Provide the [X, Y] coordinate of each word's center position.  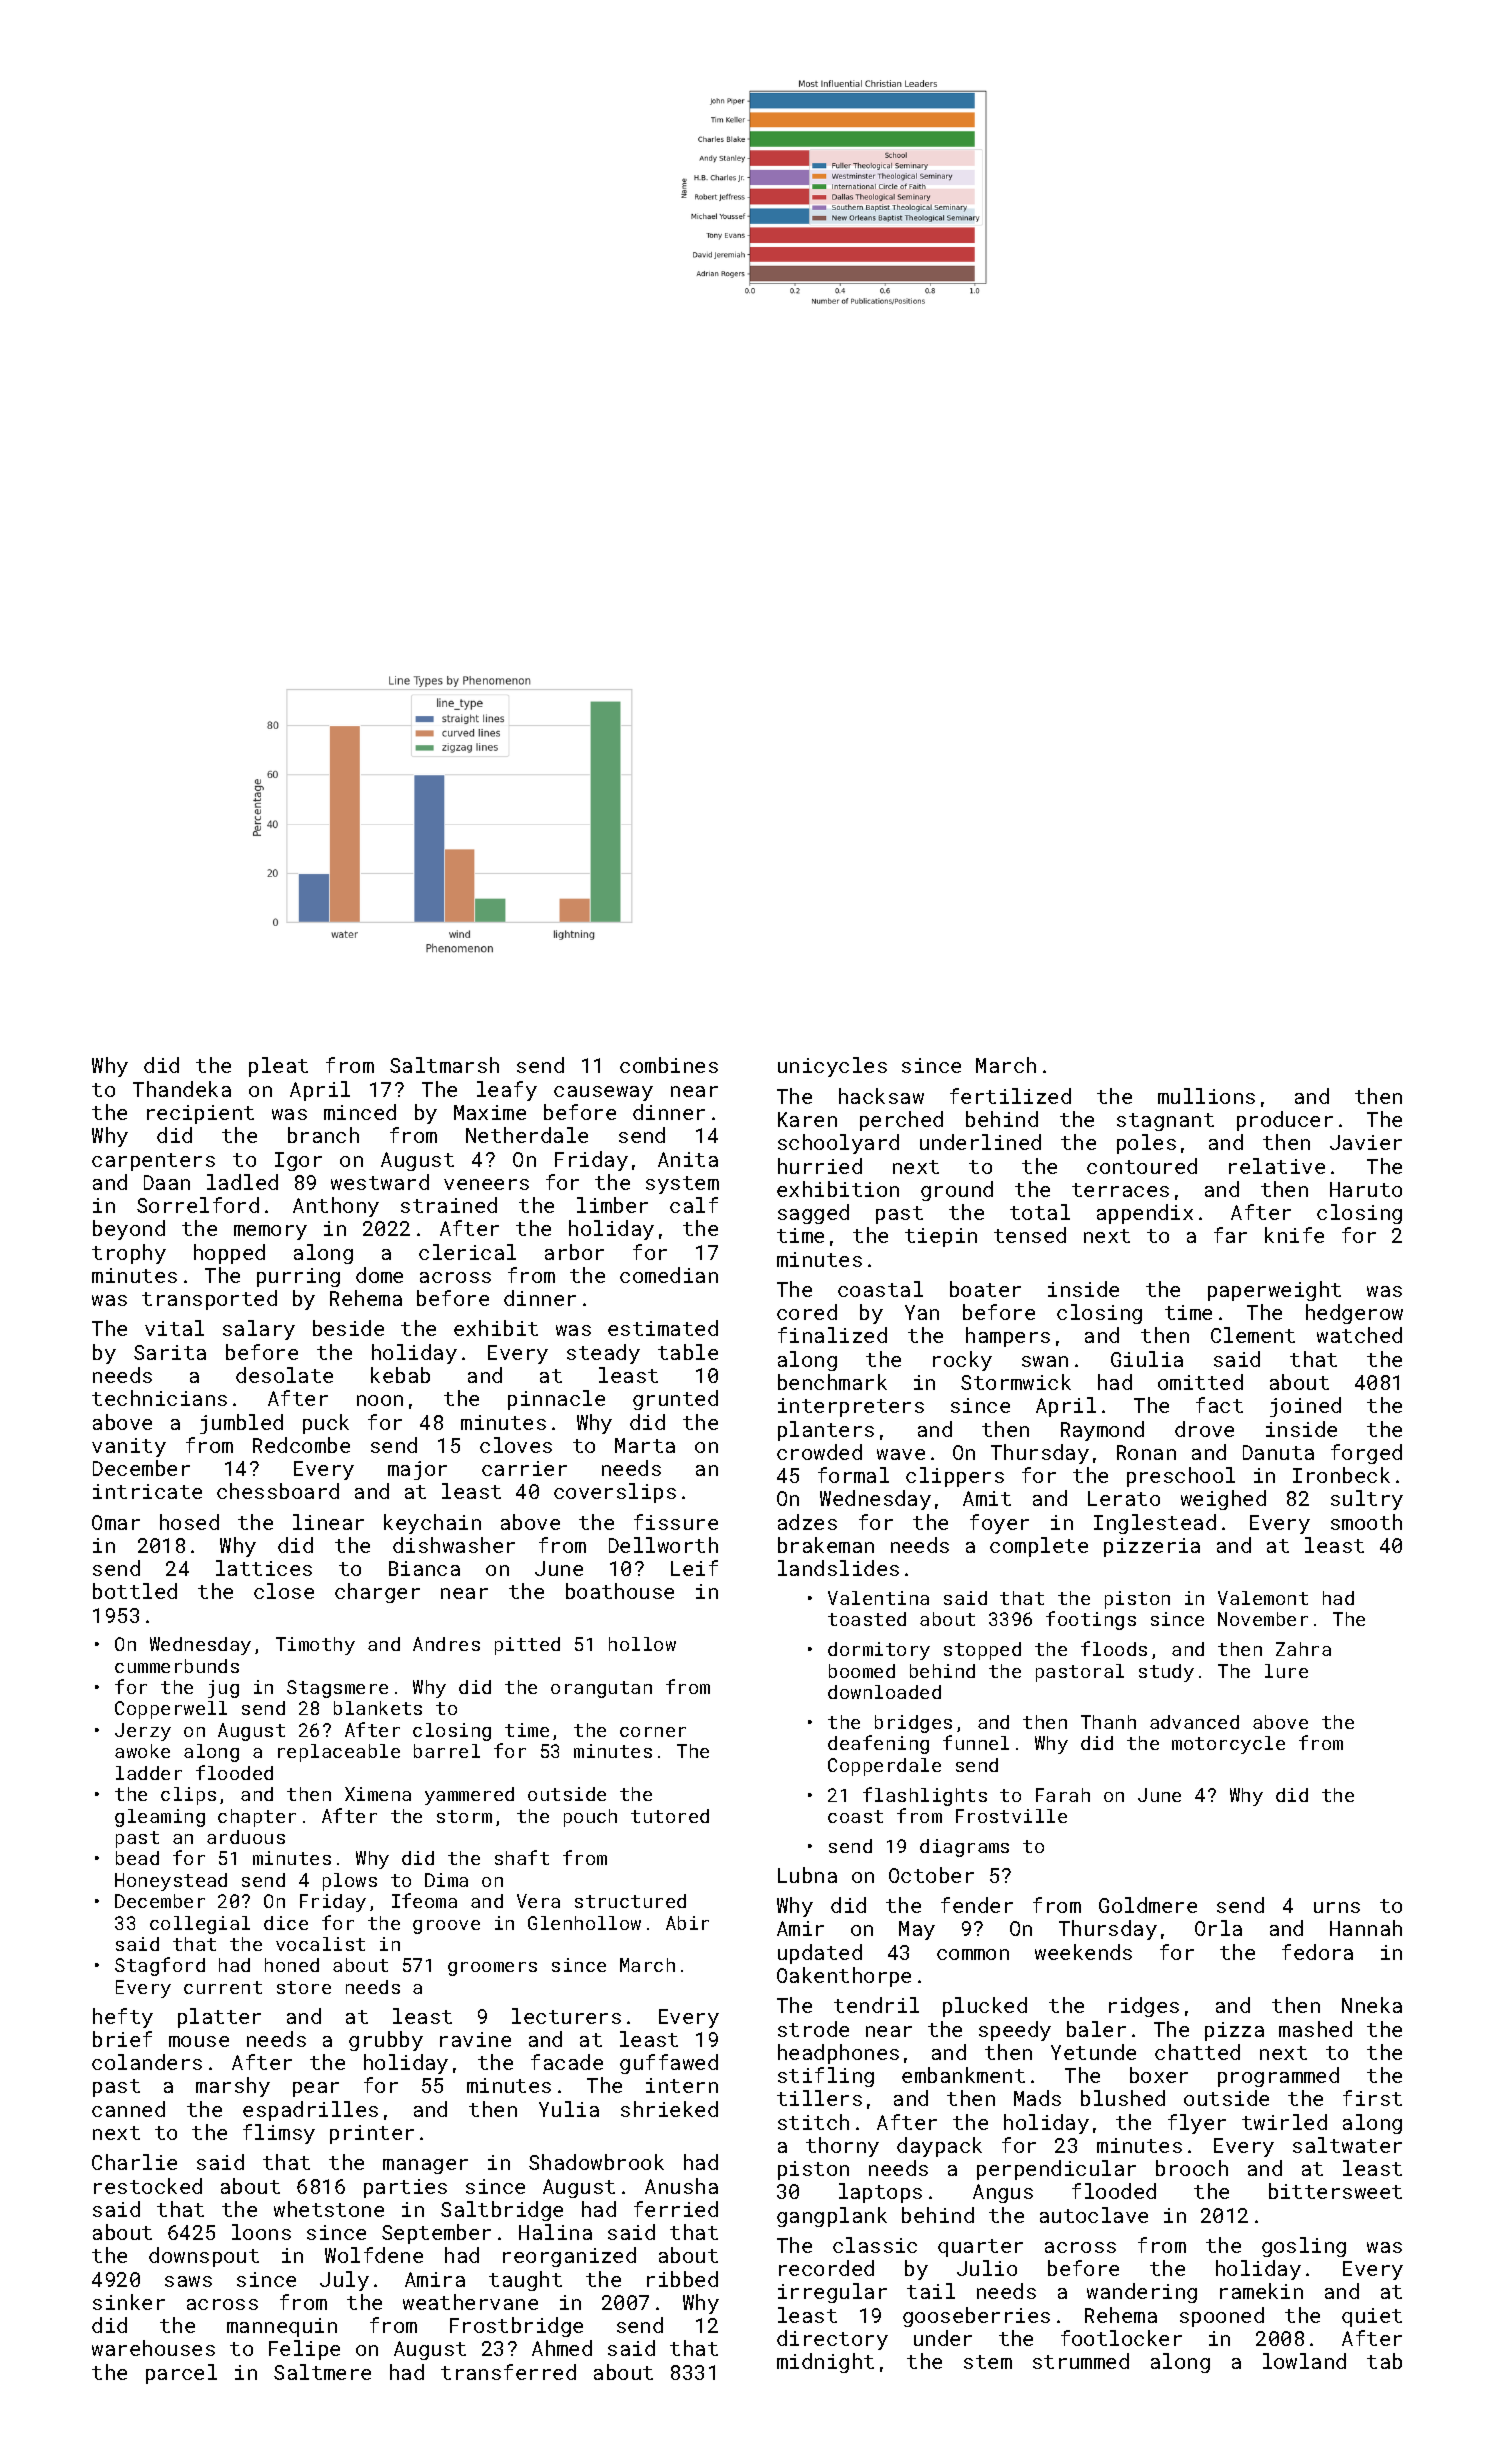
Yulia [569, 2109]
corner [653, 1732]
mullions [1206, 1096]
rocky [962, 1361]
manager [425, 2166]
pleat [278, 1067]
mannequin [282, 2327]
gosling [1304, 2247]
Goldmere [1148, 1905]
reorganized [569, 2257]
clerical [467, 1252]
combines [669, 1065]
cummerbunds [177, 1666]
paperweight [1274, 1291]
